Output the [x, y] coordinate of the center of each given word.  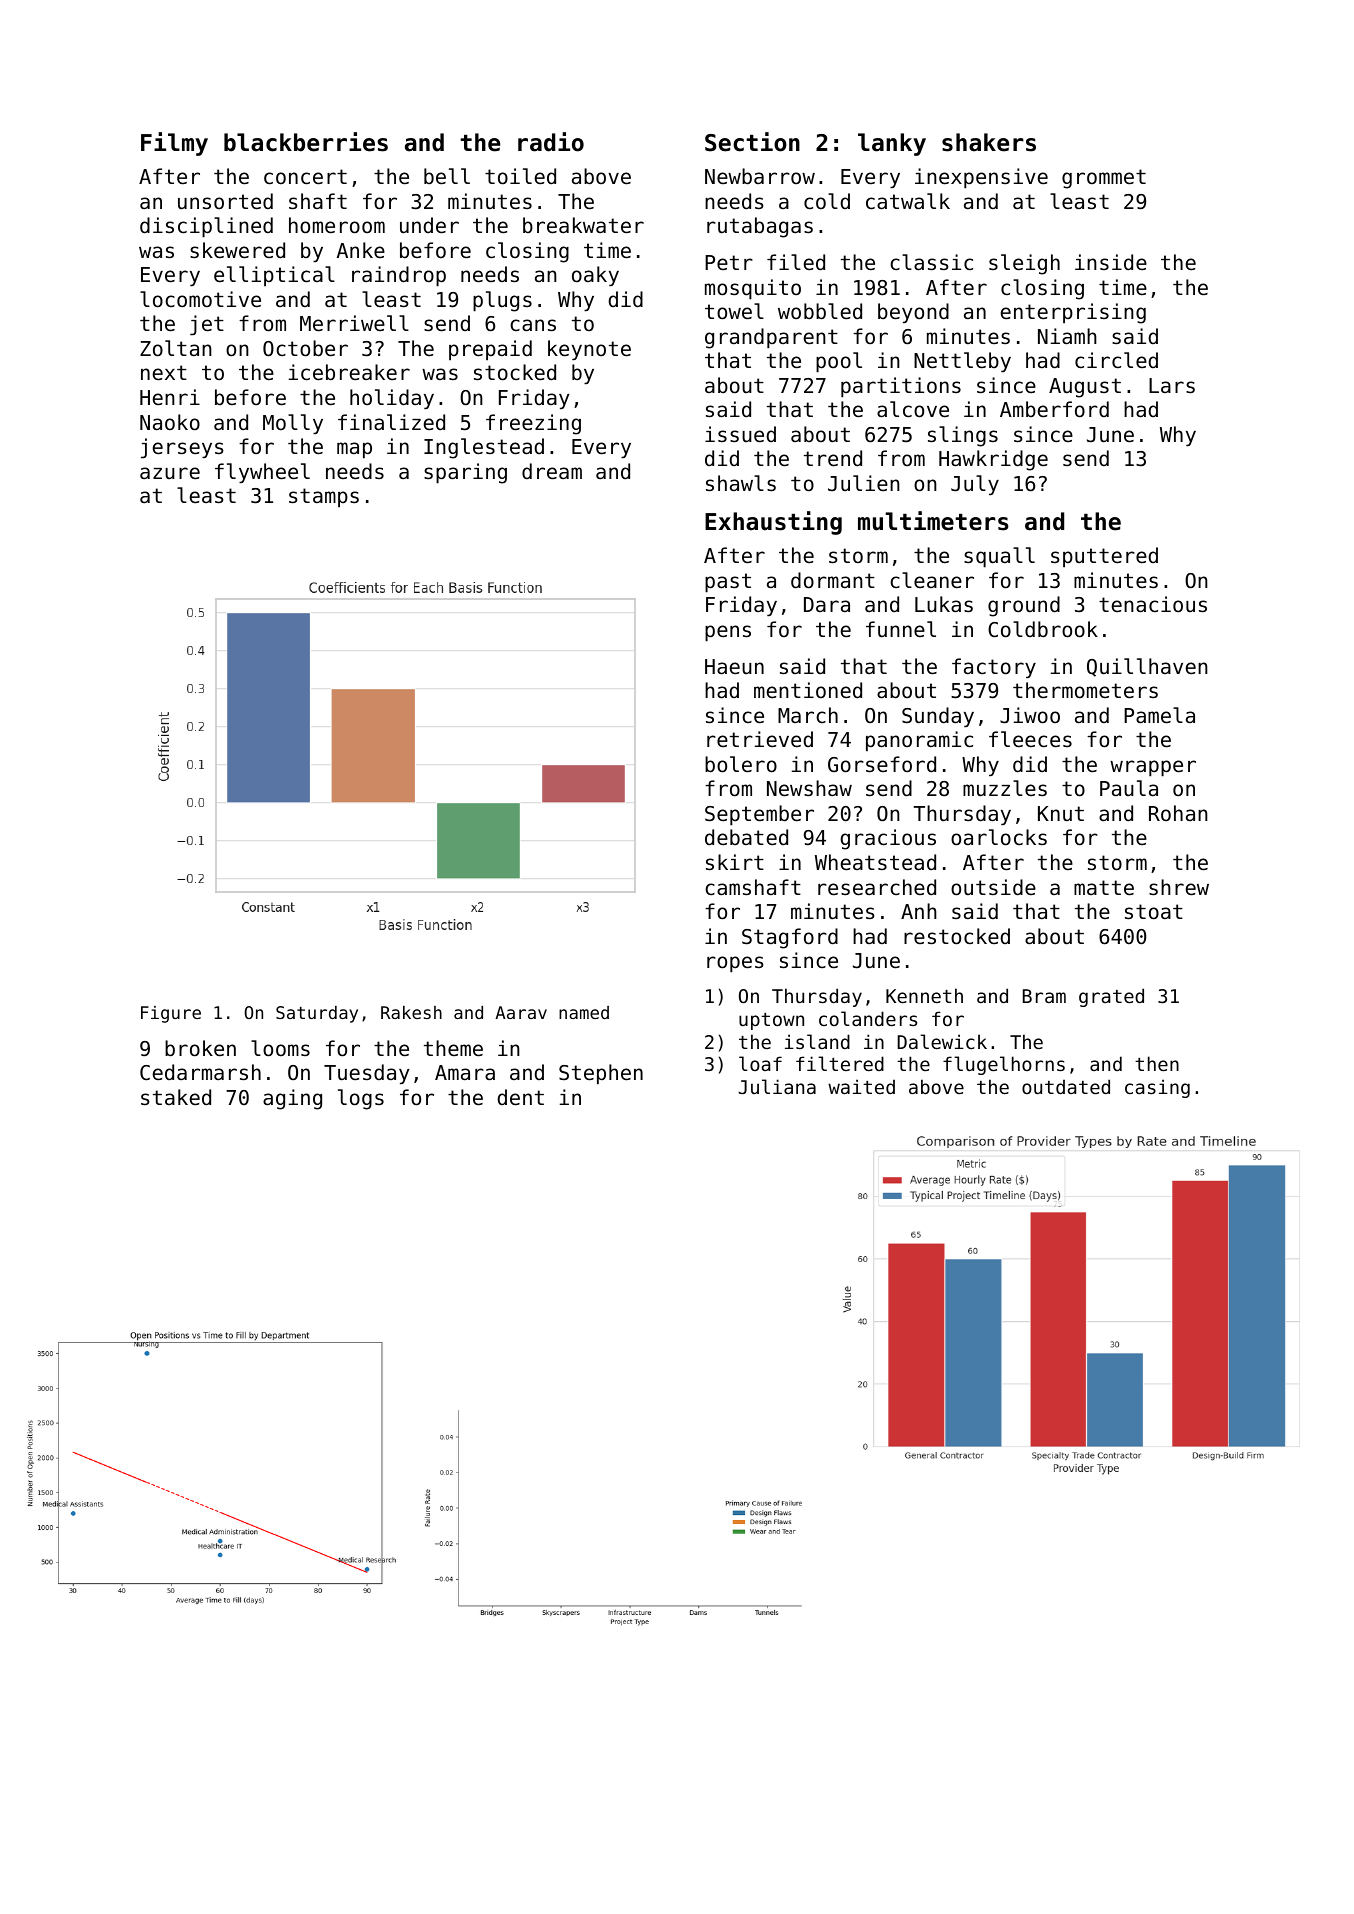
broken [200, 1048]
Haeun [734, 667]
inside [1111, 262]
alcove [913, 409]
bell [447, 176]
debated [746, 837]
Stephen [601, 1074]
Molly [293, 424]
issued [740, 434]
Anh [919, 911]
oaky [595, 276]
